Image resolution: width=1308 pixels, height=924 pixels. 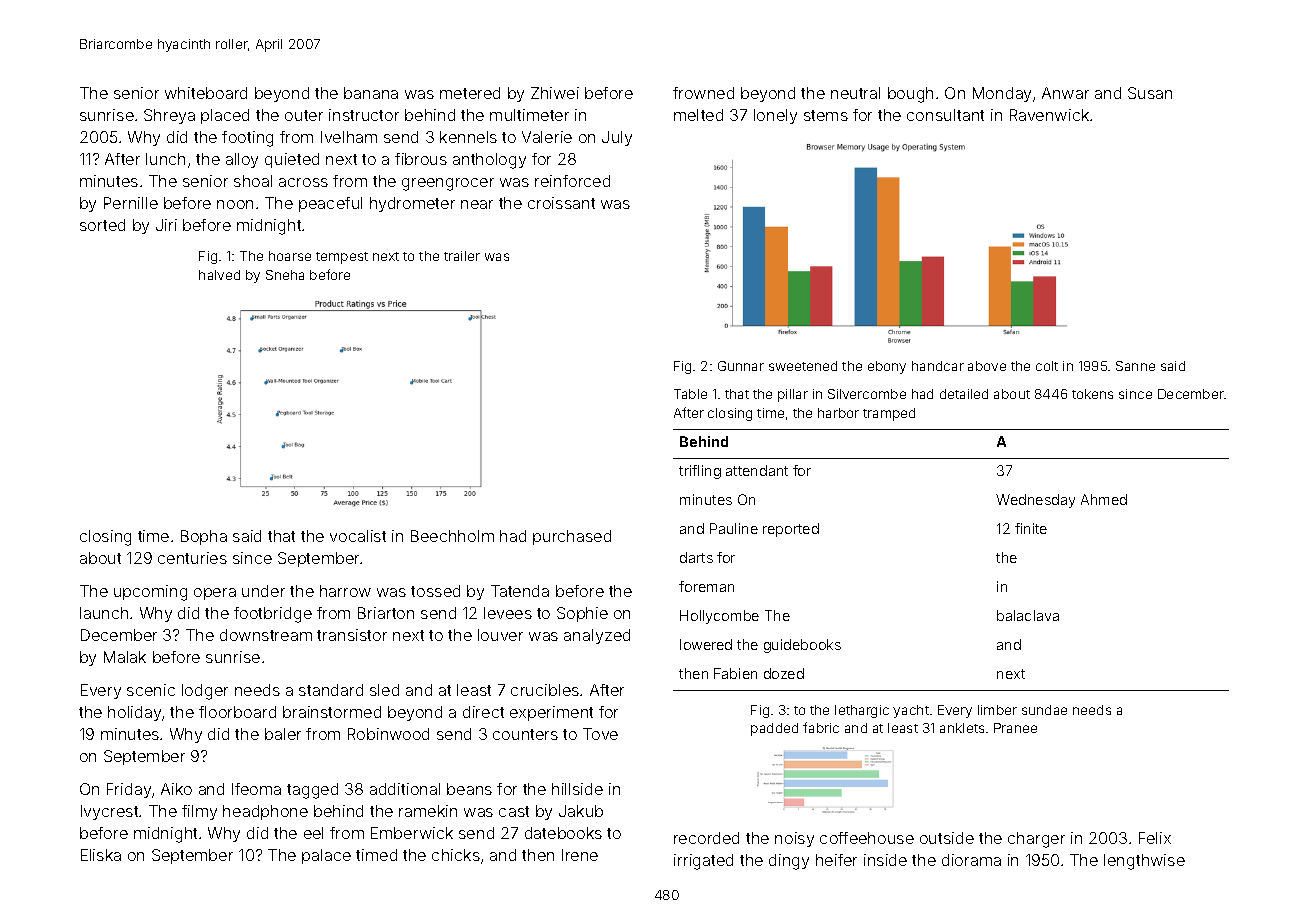 I want to click on hillside, so click(x=577, y=789).
